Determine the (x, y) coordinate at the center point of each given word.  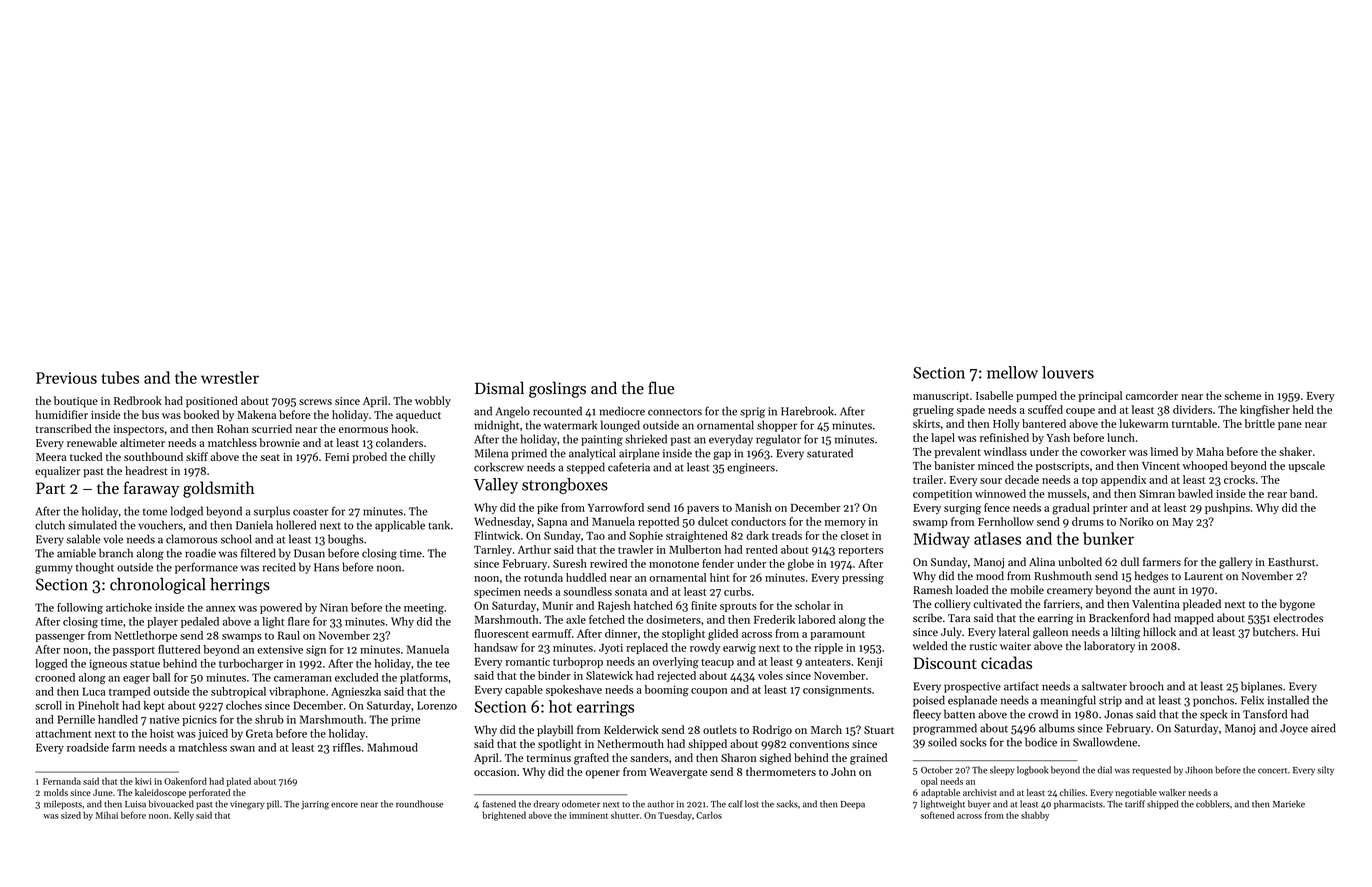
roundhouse (419, 804)
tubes (120, 377)
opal (929, 782)
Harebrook (807, 411)
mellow (1012, 372)
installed (1288, 700)
